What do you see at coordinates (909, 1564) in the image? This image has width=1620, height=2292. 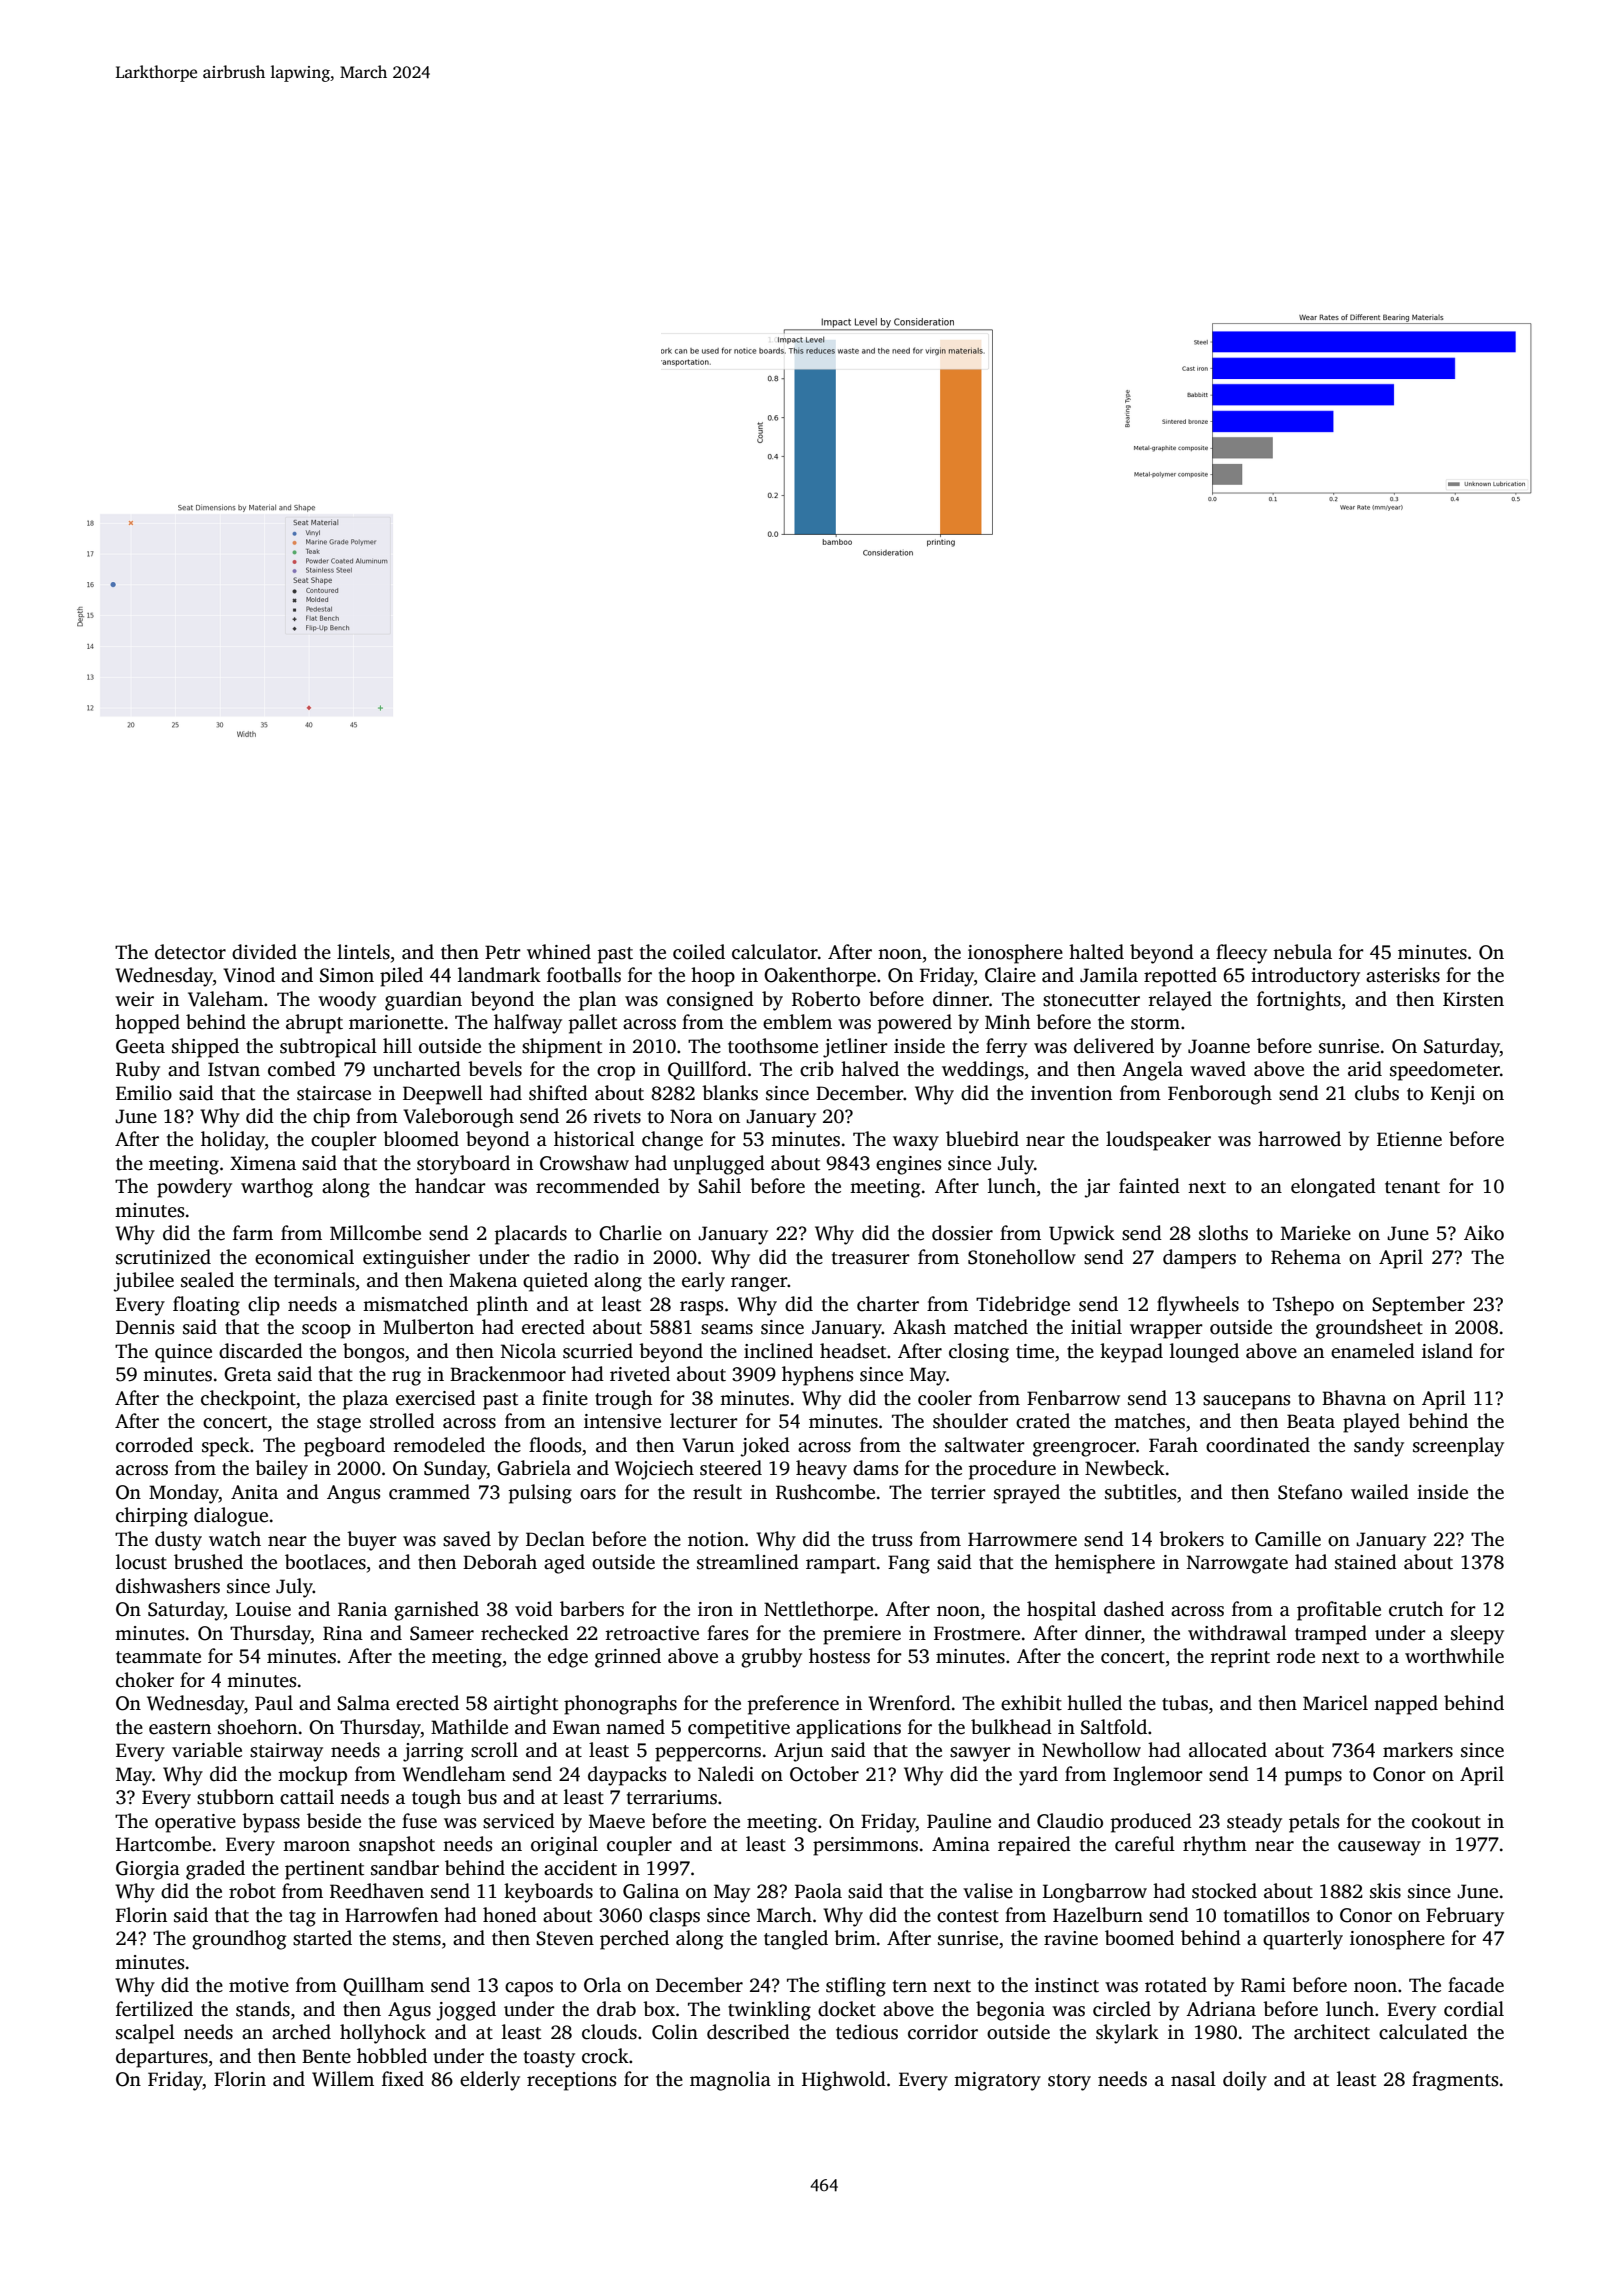 I see `Fang` at bounding box center [909, 1564].
